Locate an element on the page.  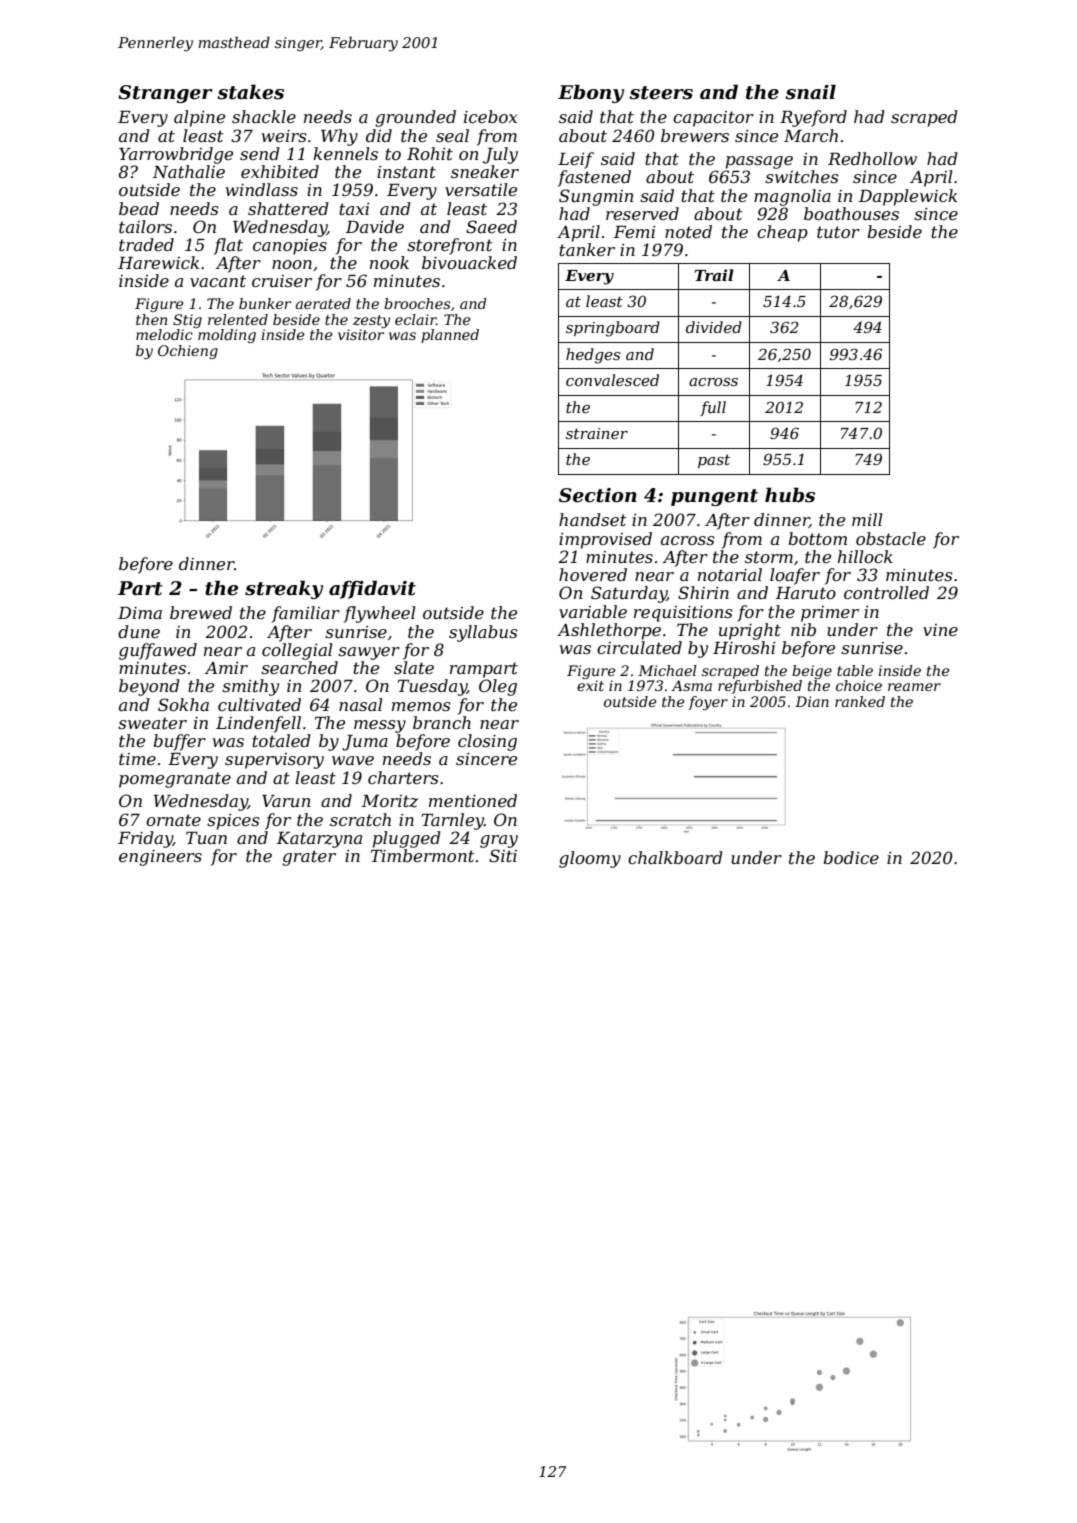
stakes is located at coordinates (250, 92).
